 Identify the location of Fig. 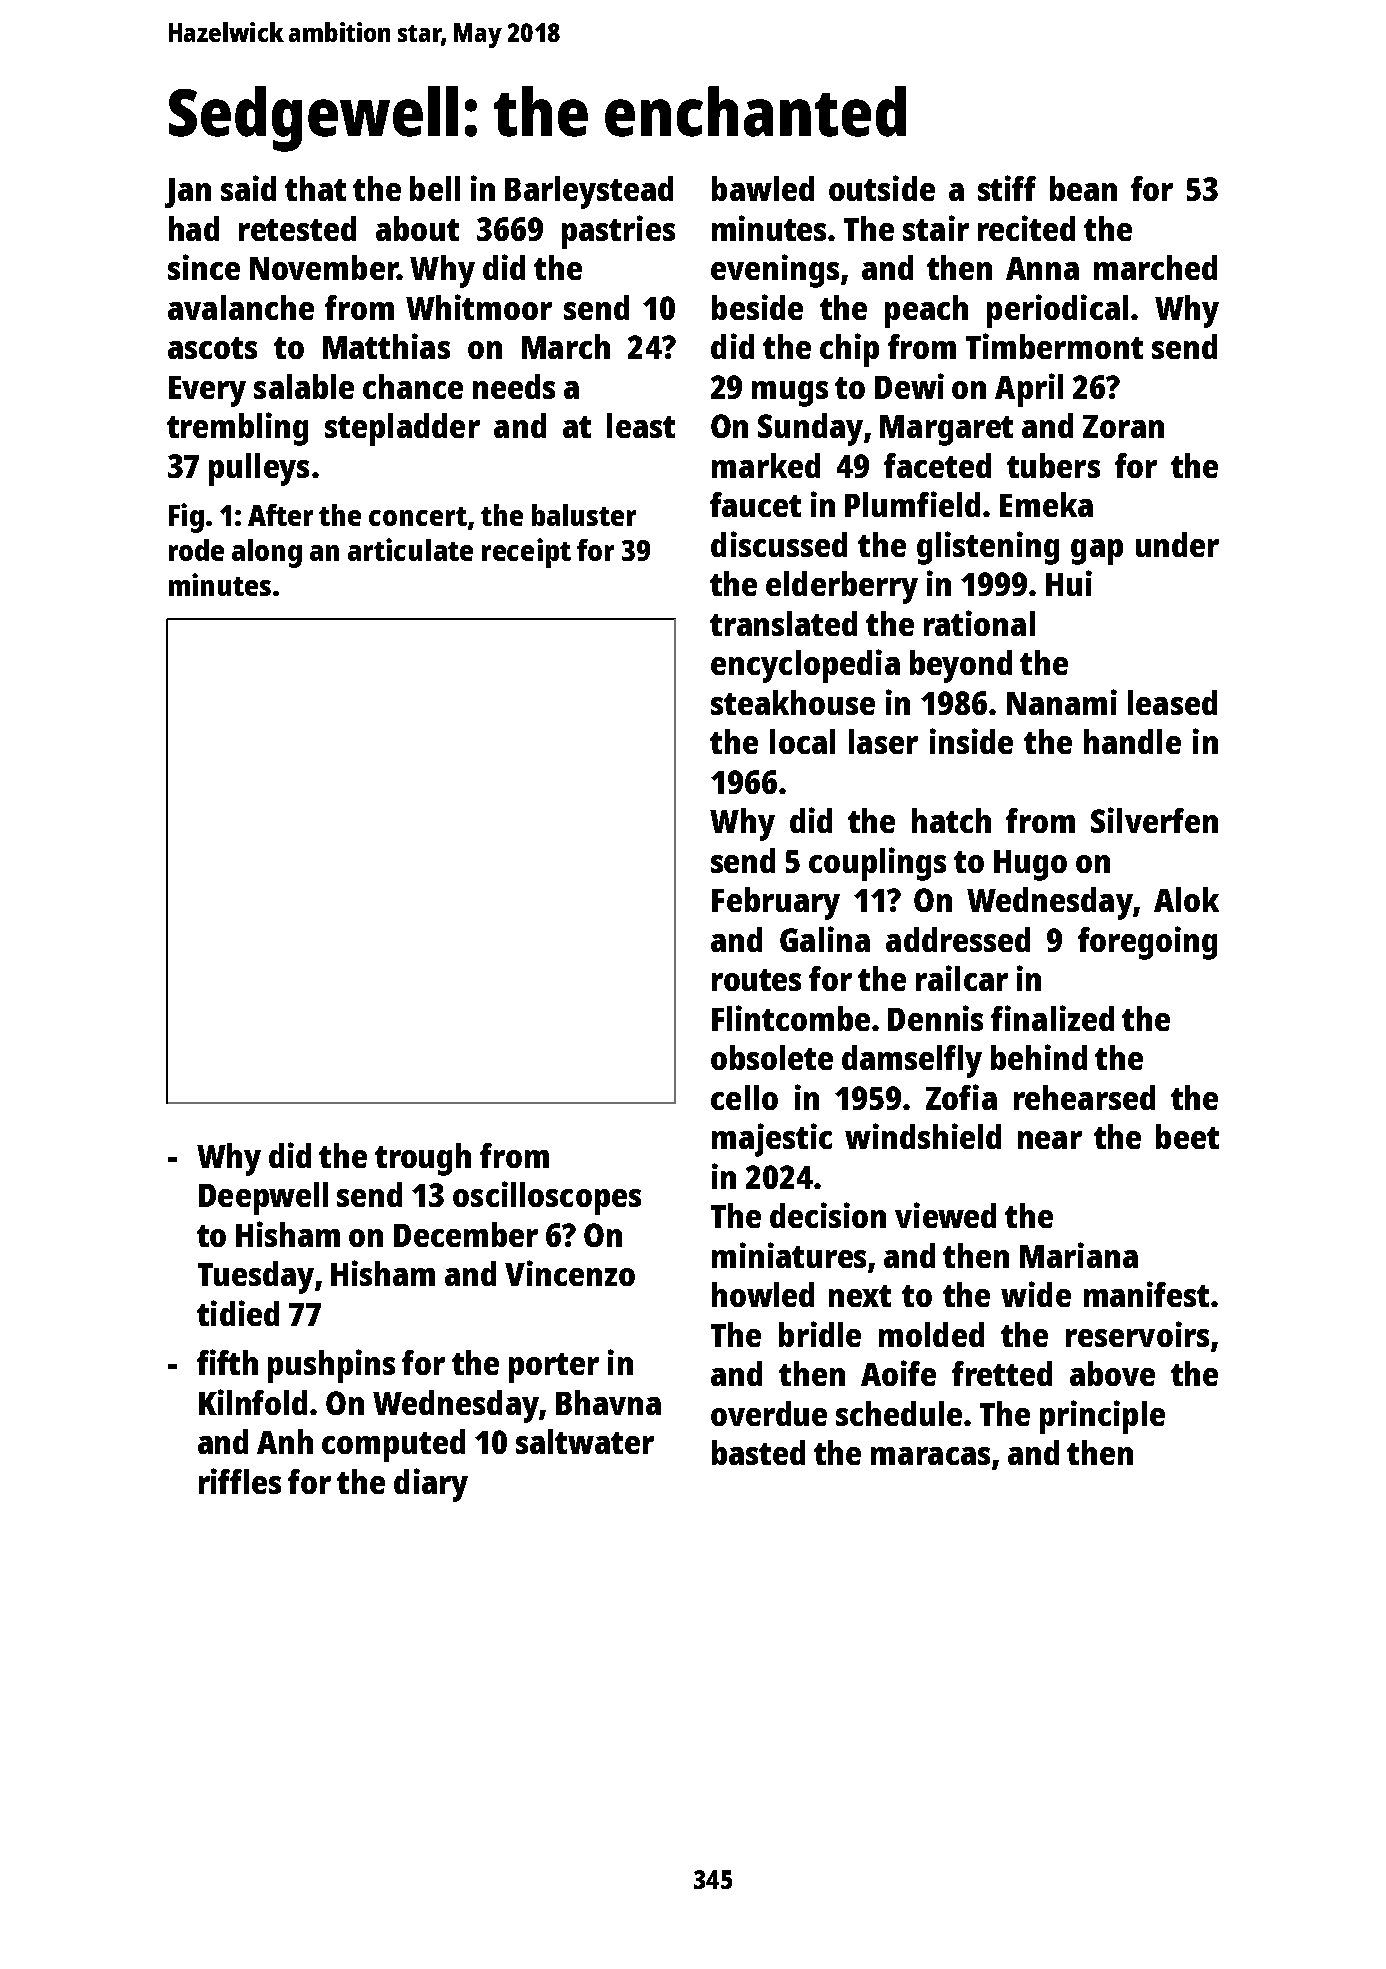
(186, 518).
